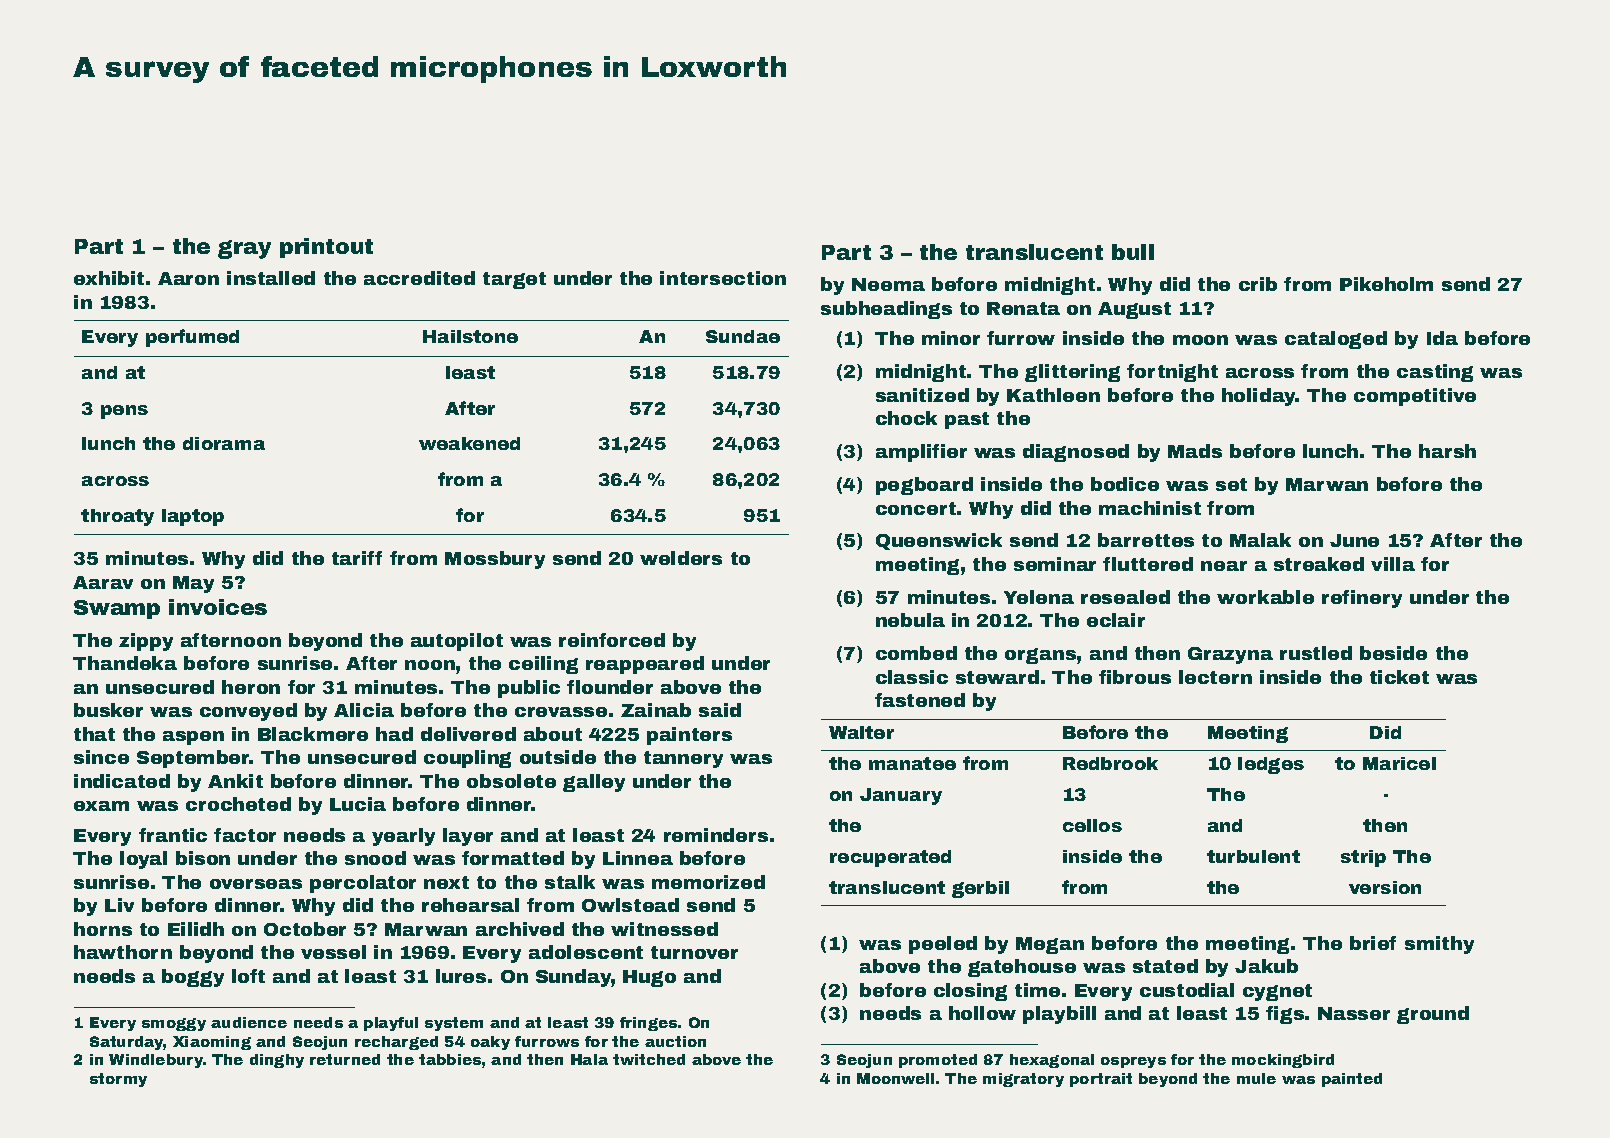 This screenshot has height=1138, width=1610. Describe the element at coordinates (1231, 484) in the screenshot. I see `set` at that location.
